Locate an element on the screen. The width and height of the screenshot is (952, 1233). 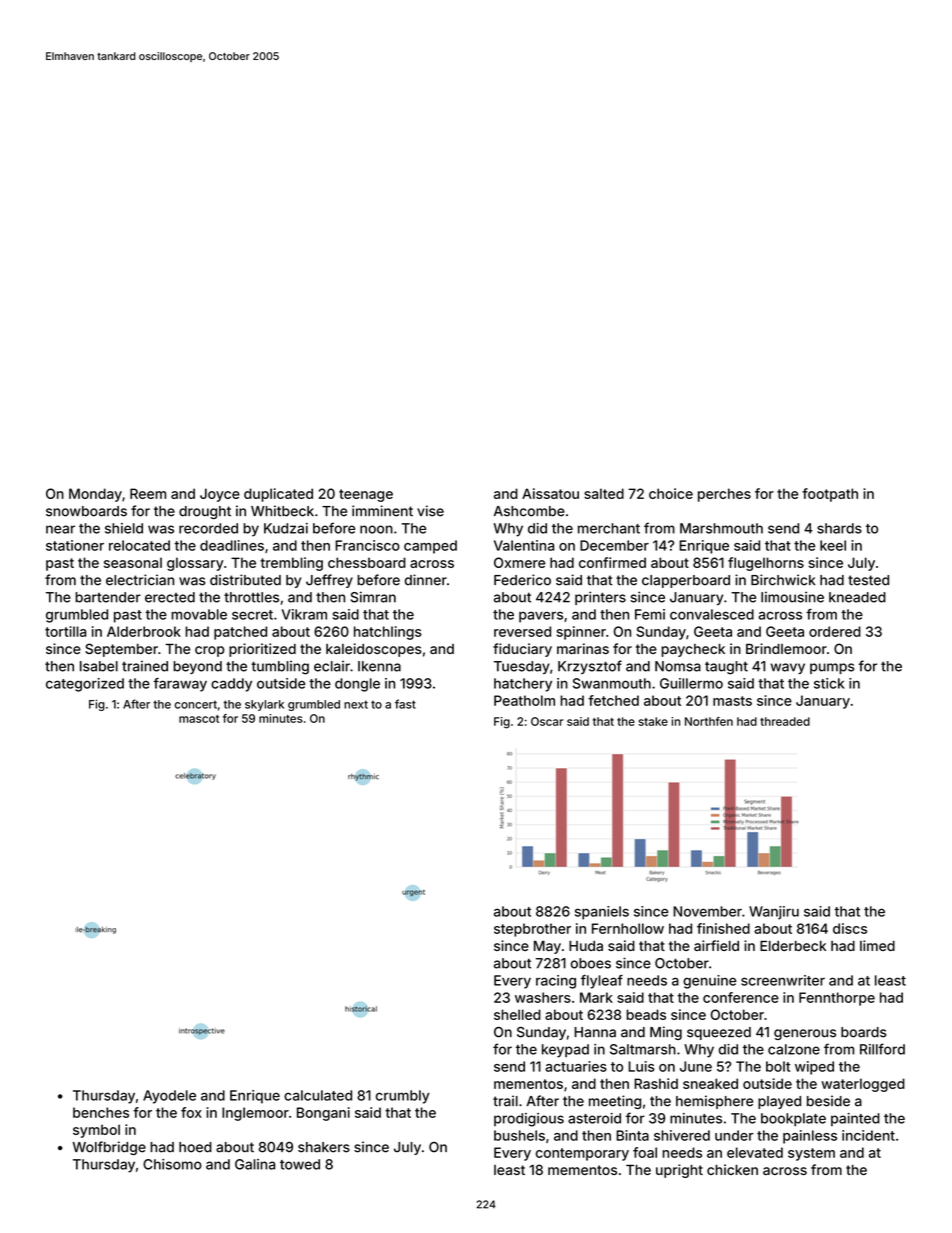
shards is located at coordinates (839, 528).
